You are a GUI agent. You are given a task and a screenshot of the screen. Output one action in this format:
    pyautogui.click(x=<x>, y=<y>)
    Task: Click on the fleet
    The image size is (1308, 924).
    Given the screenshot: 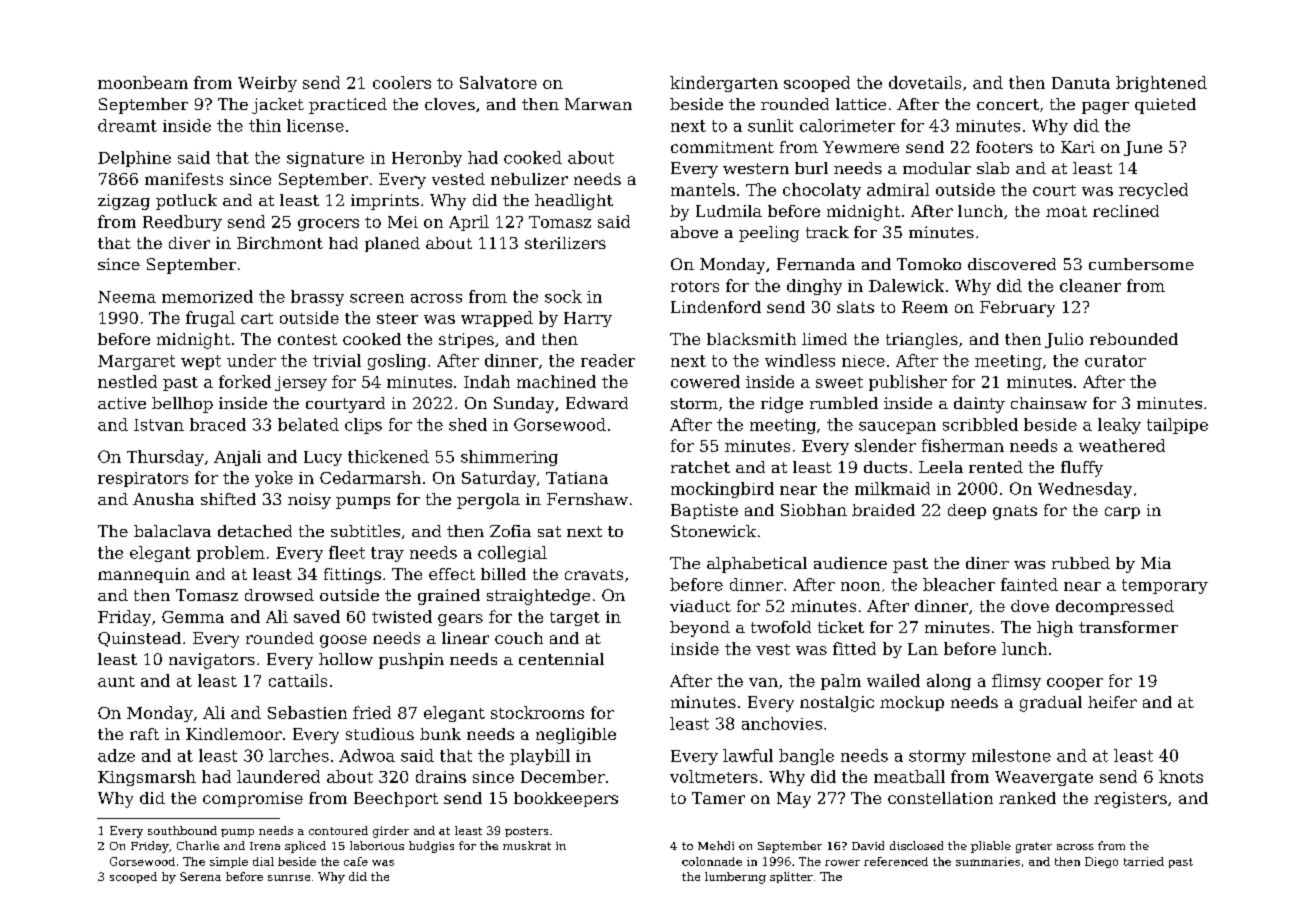 What is the action you would take?
    pyautogui.click(x=347, y=552)
